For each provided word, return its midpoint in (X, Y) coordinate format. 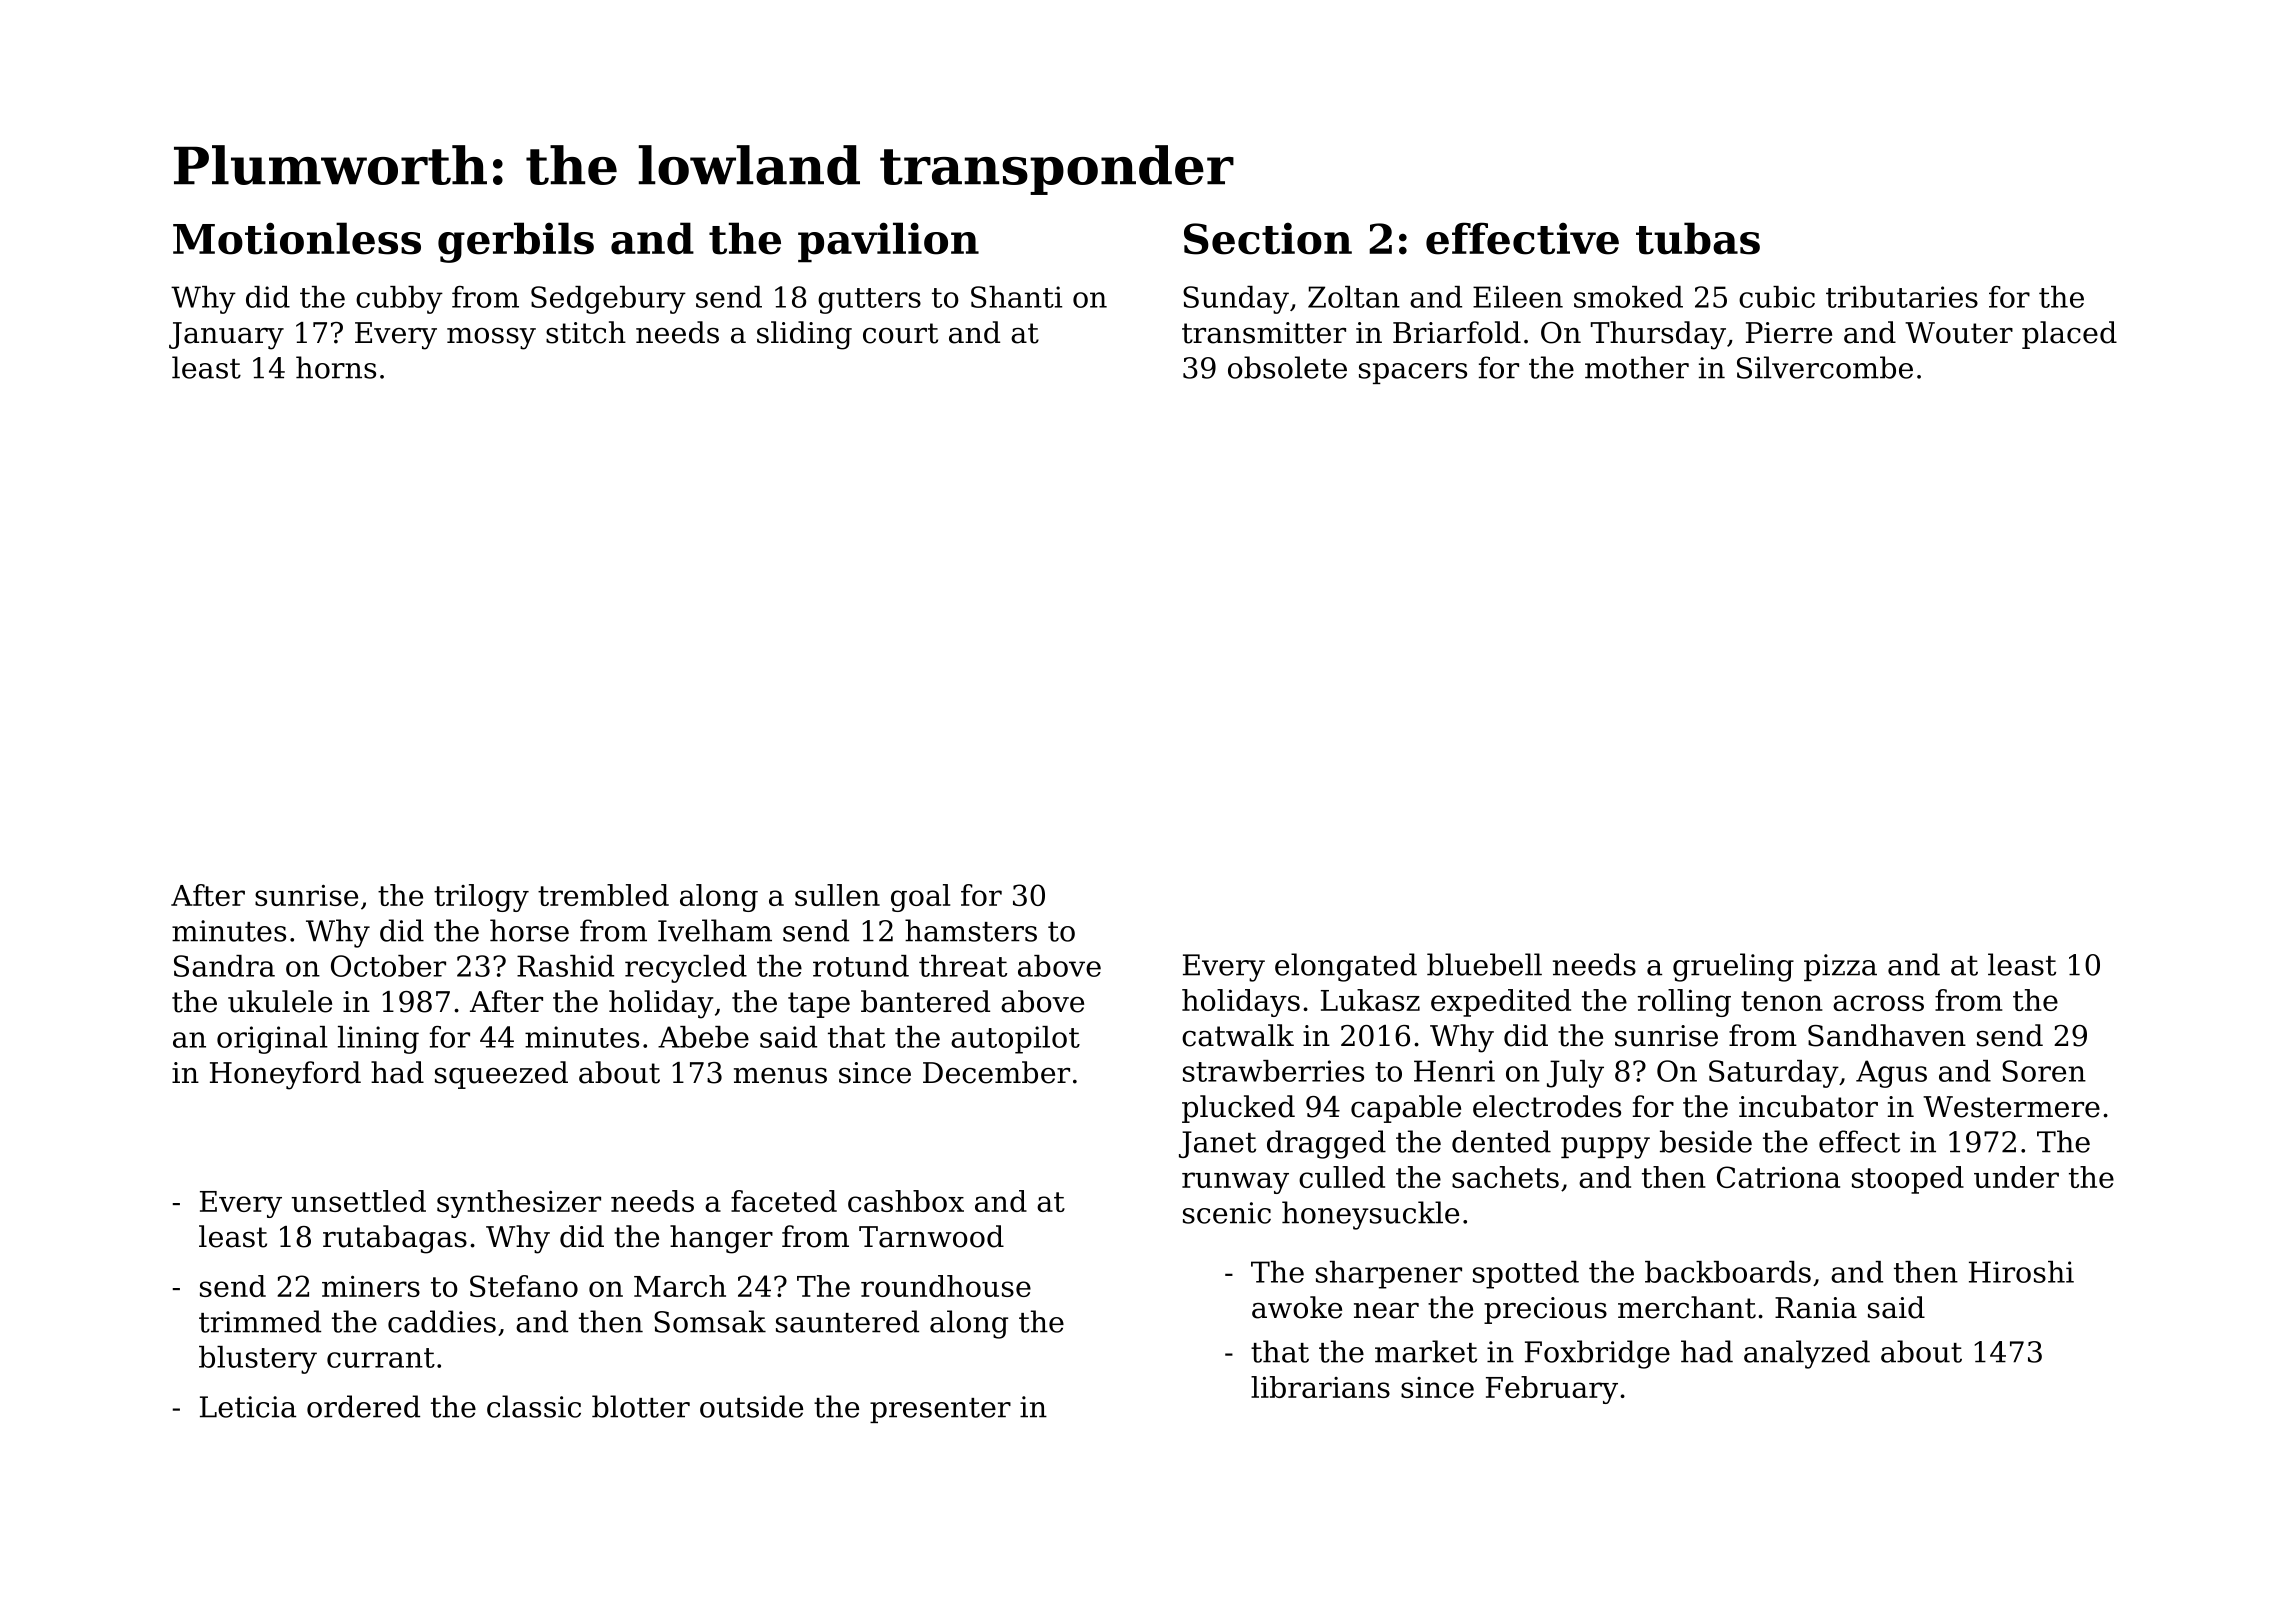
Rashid (565, 966)
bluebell (1484, 964)
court (900, 333)
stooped (1908, 1180)
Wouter (1959, 333)
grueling (1733, 967)
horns (336, 367)
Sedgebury (608, 300)
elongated (1346, 967)
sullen (837, 895)
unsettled (359, 1201)
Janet (1217, 1144)
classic (534, 1406)
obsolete (1287, 367)
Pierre (1789, 333)
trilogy (481, 898)
